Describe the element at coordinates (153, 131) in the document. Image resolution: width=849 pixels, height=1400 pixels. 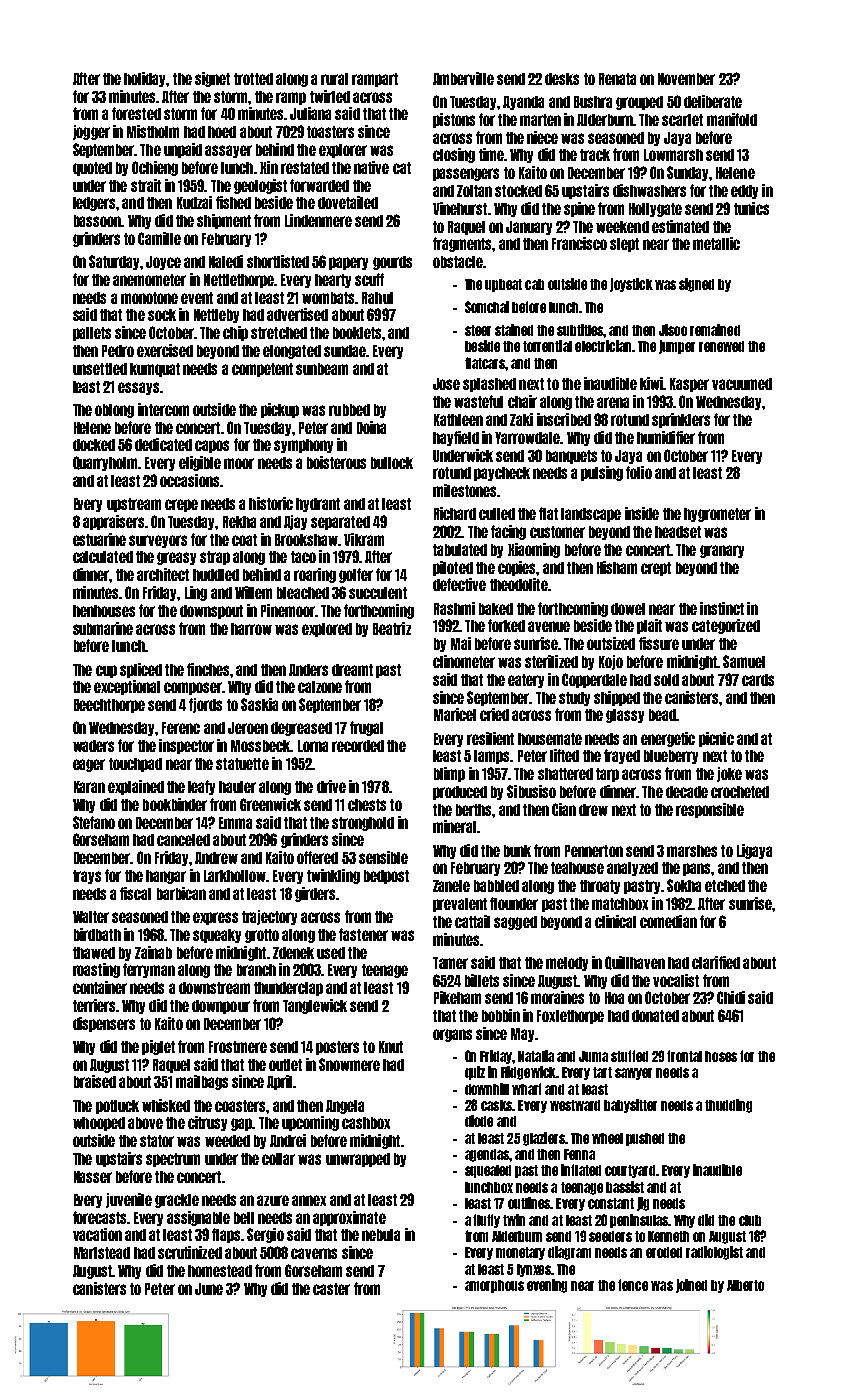
I see `Mistholm` at that location.
